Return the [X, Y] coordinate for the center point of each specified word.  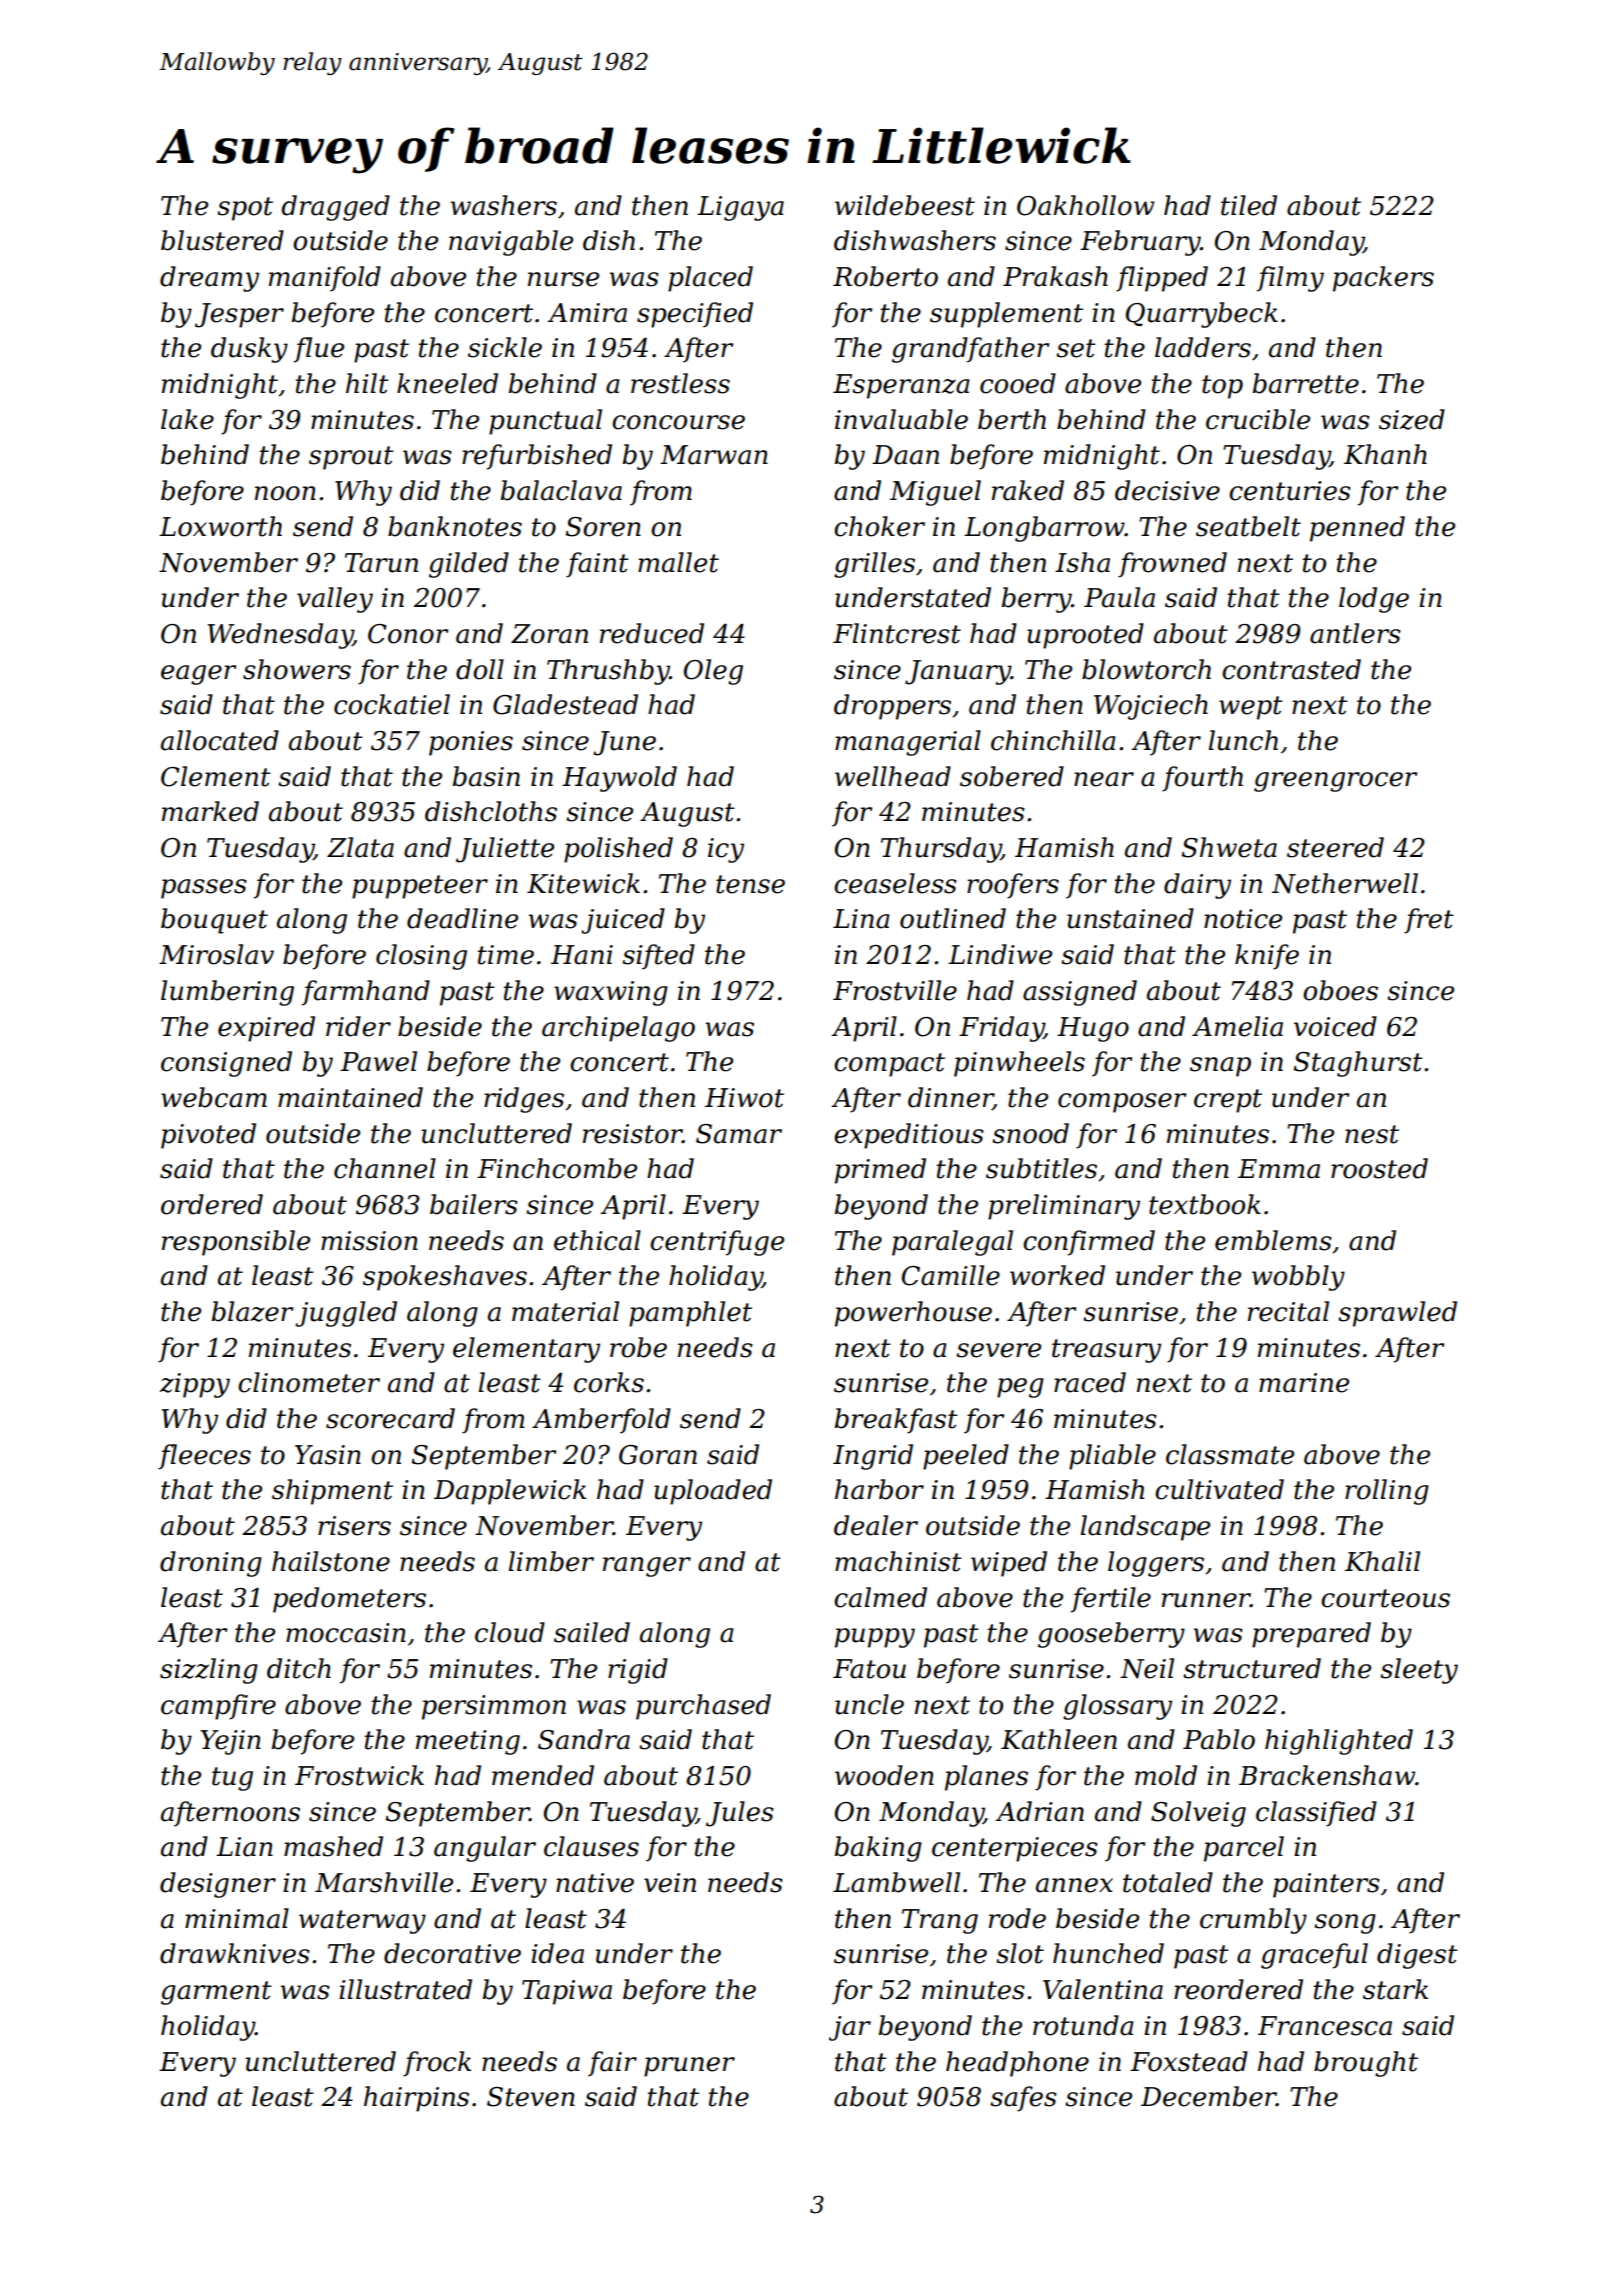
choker [879, 526]
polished [618, 850]
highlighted [1339, 1742]
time [506, 955]
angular [485, 1849]
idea [557, 1953]
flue [319, 350]
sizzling [209, 1671]
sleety [1419, 1671]
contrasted [1291, 669]
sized [1412, 419]
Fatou [869, 1669]
